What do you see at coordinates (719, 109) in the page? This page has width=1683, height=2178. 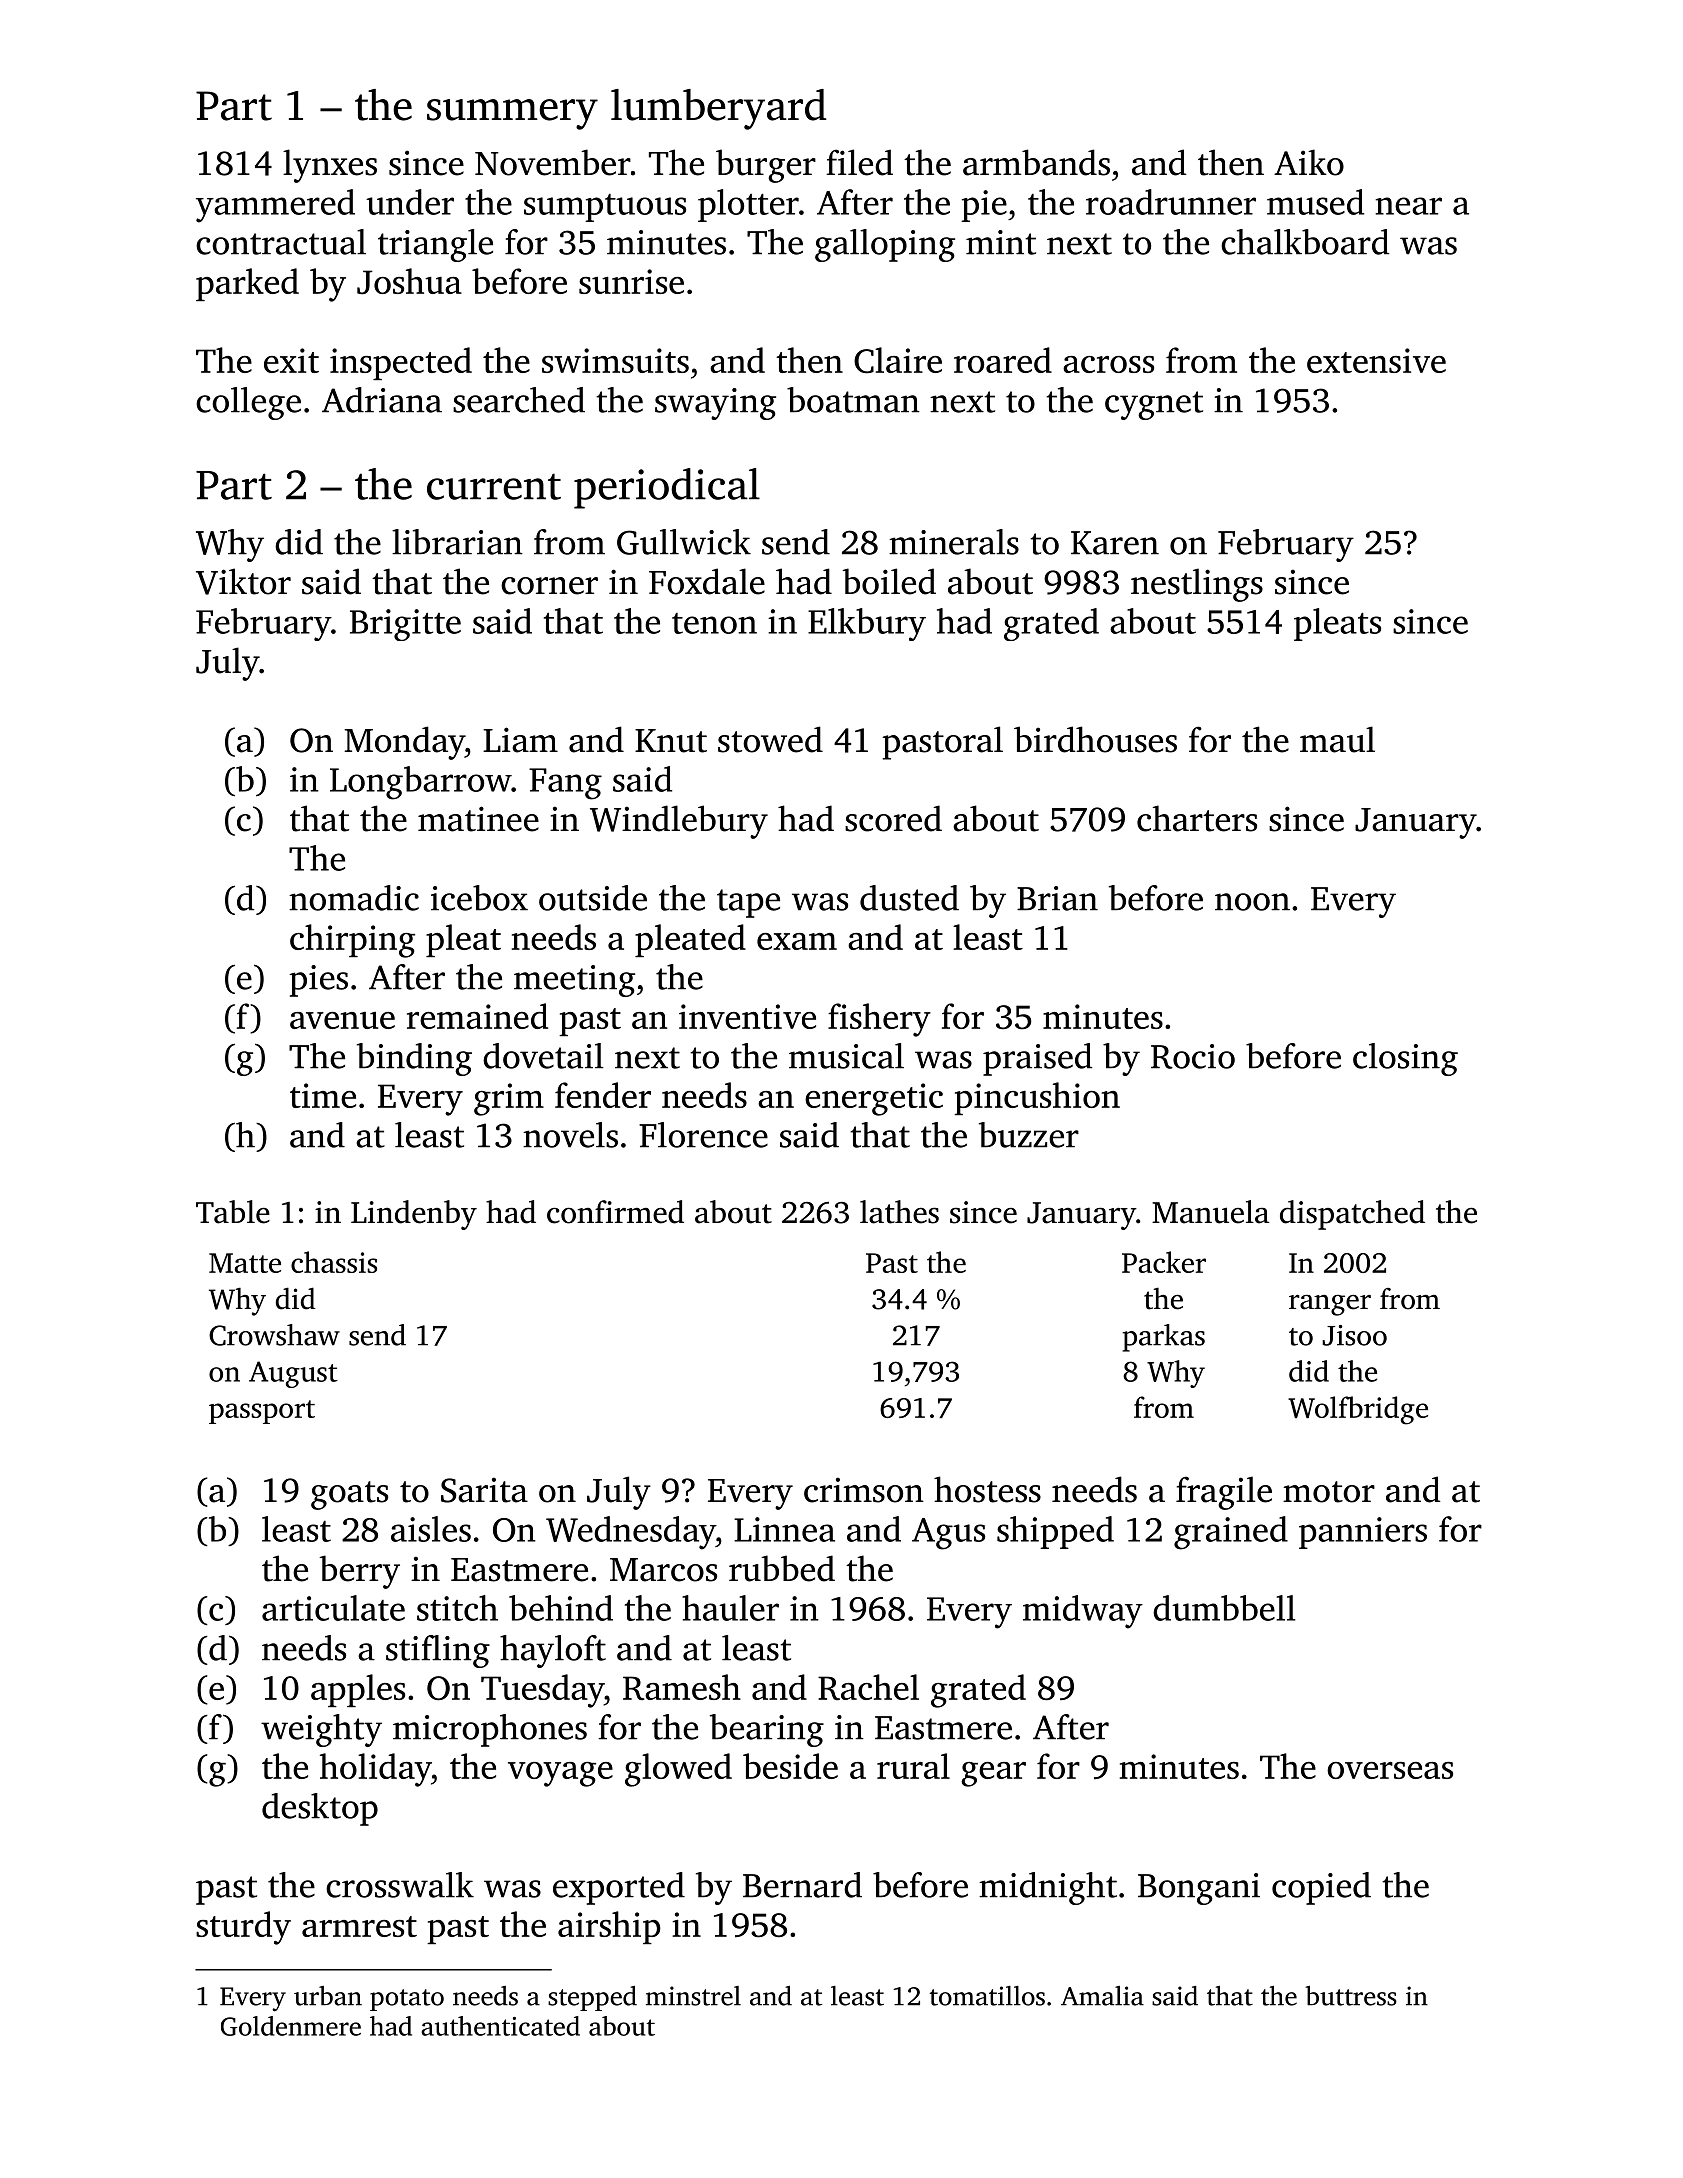 I see `lumberyard` at bounding box center [719, 109].
